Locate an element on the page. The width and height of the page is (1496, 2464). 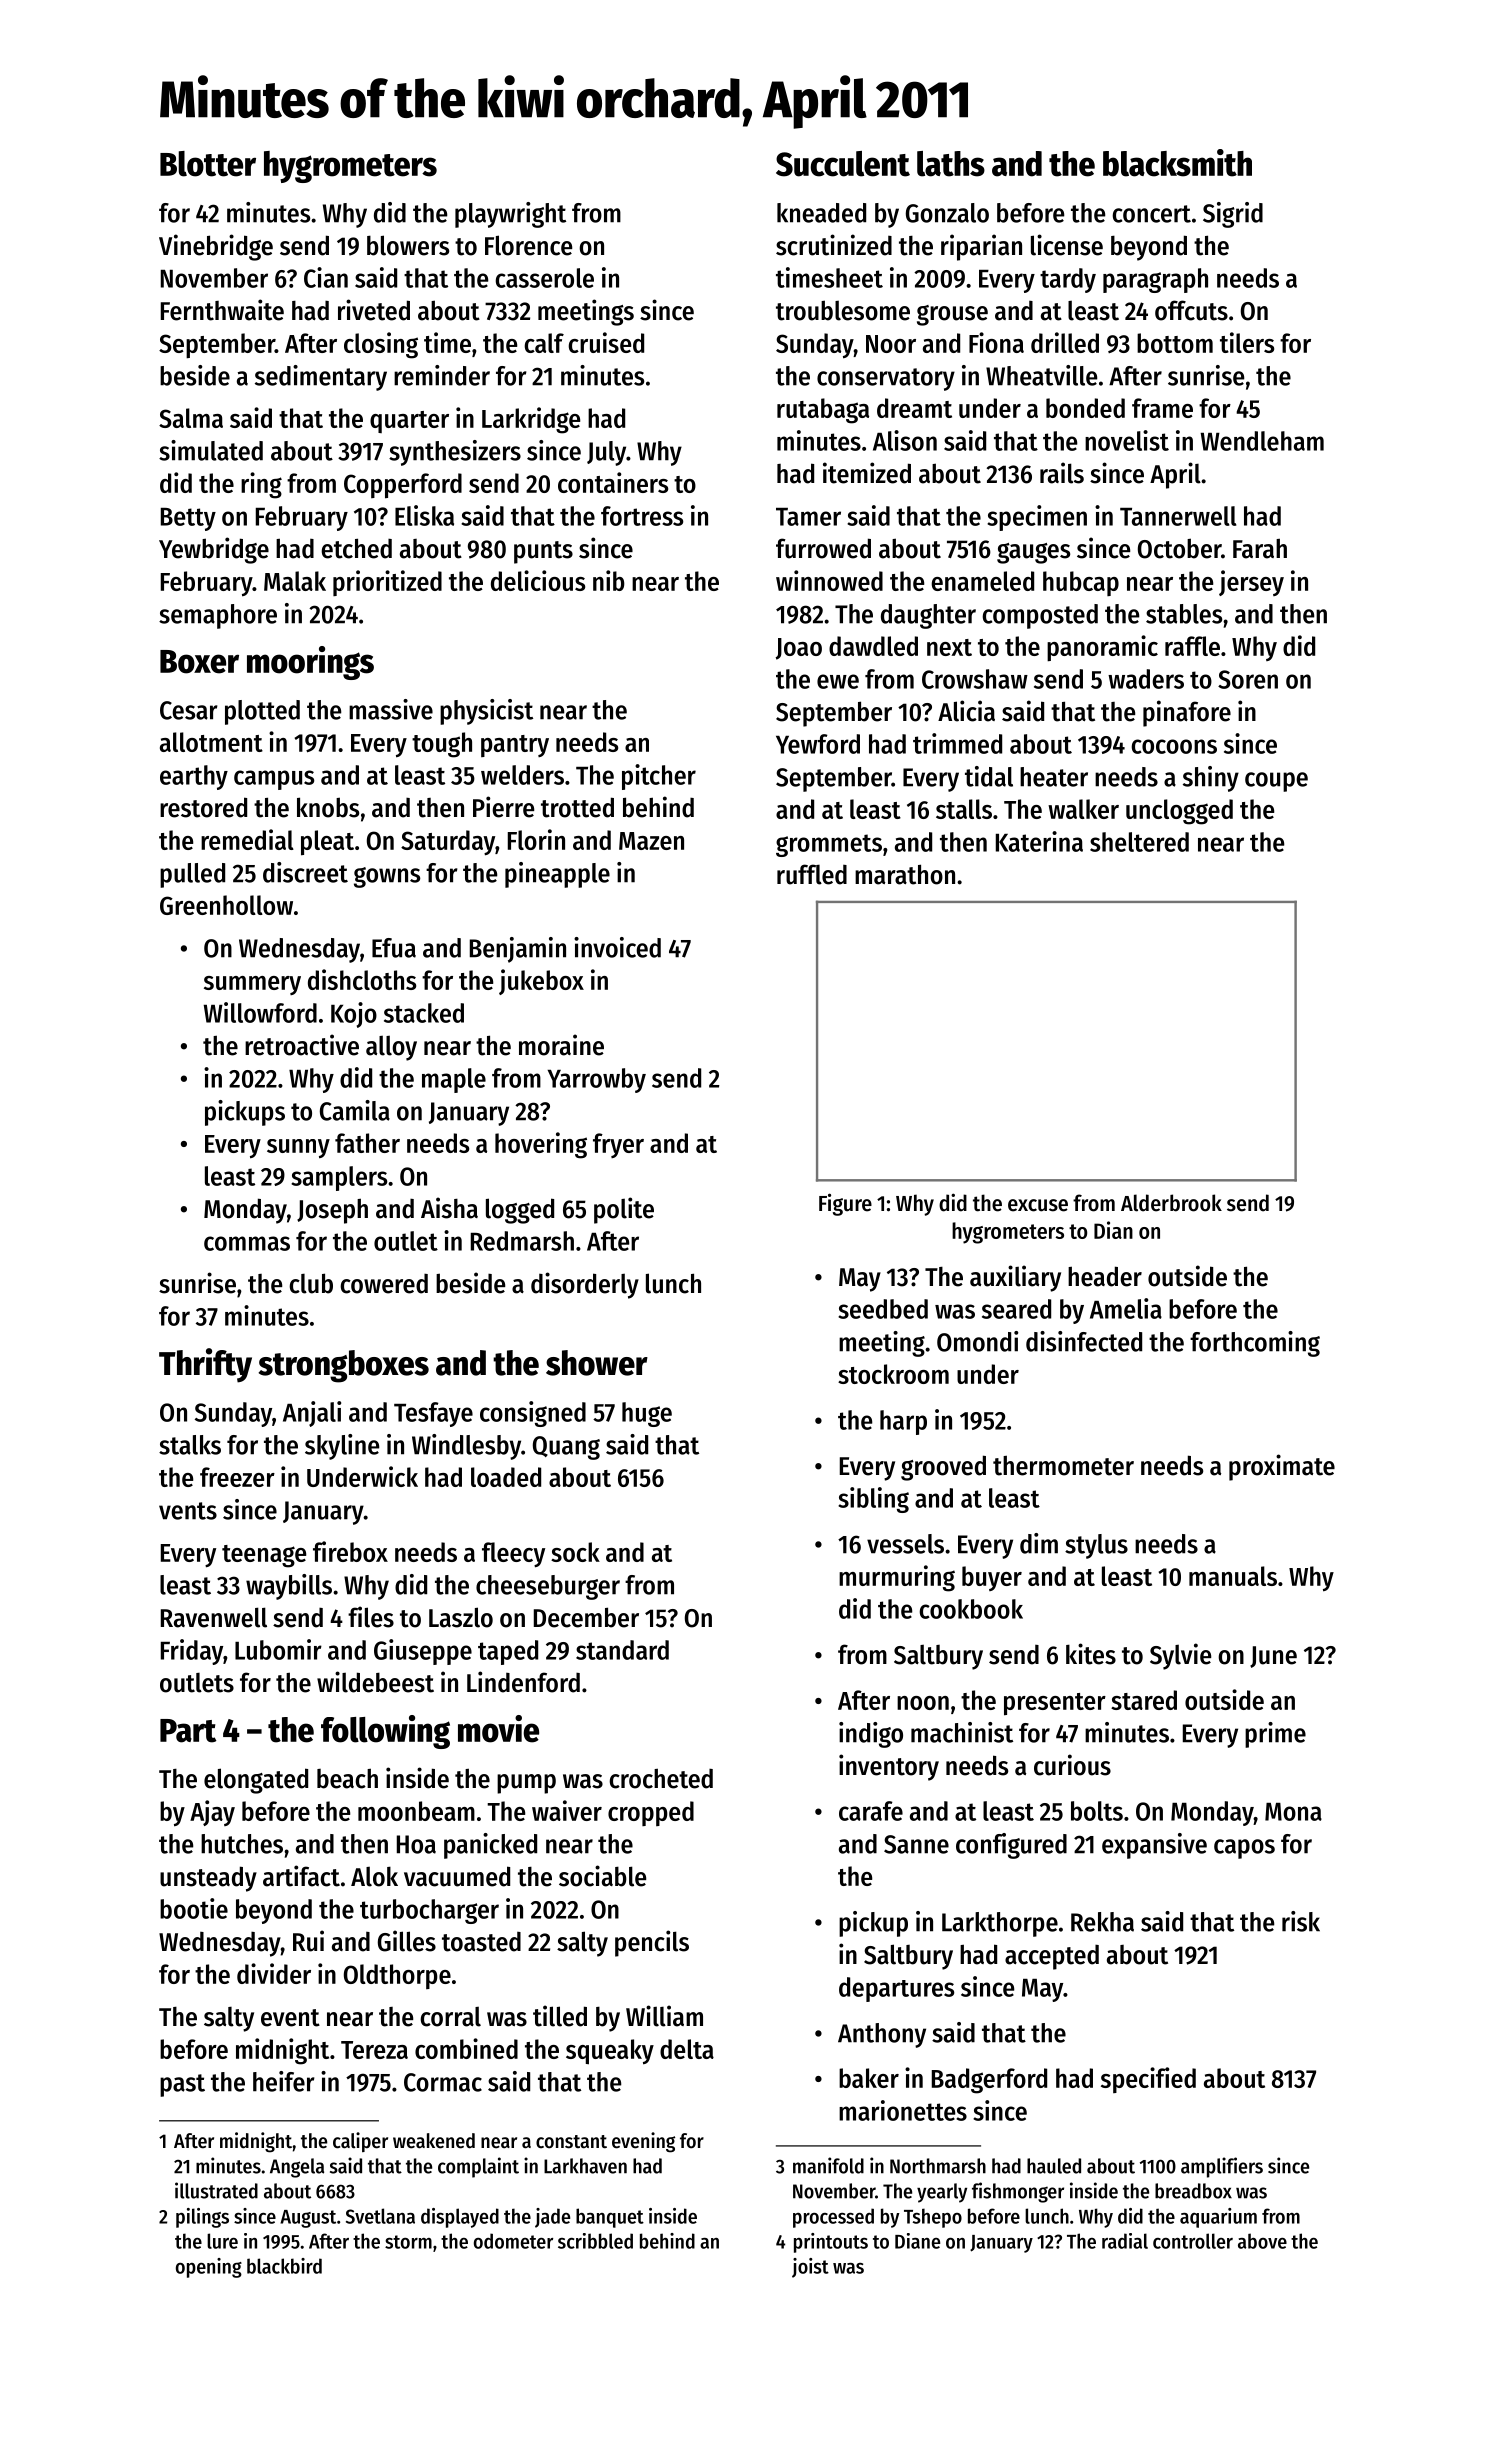
blowers is located at coordinates (408, 245).
